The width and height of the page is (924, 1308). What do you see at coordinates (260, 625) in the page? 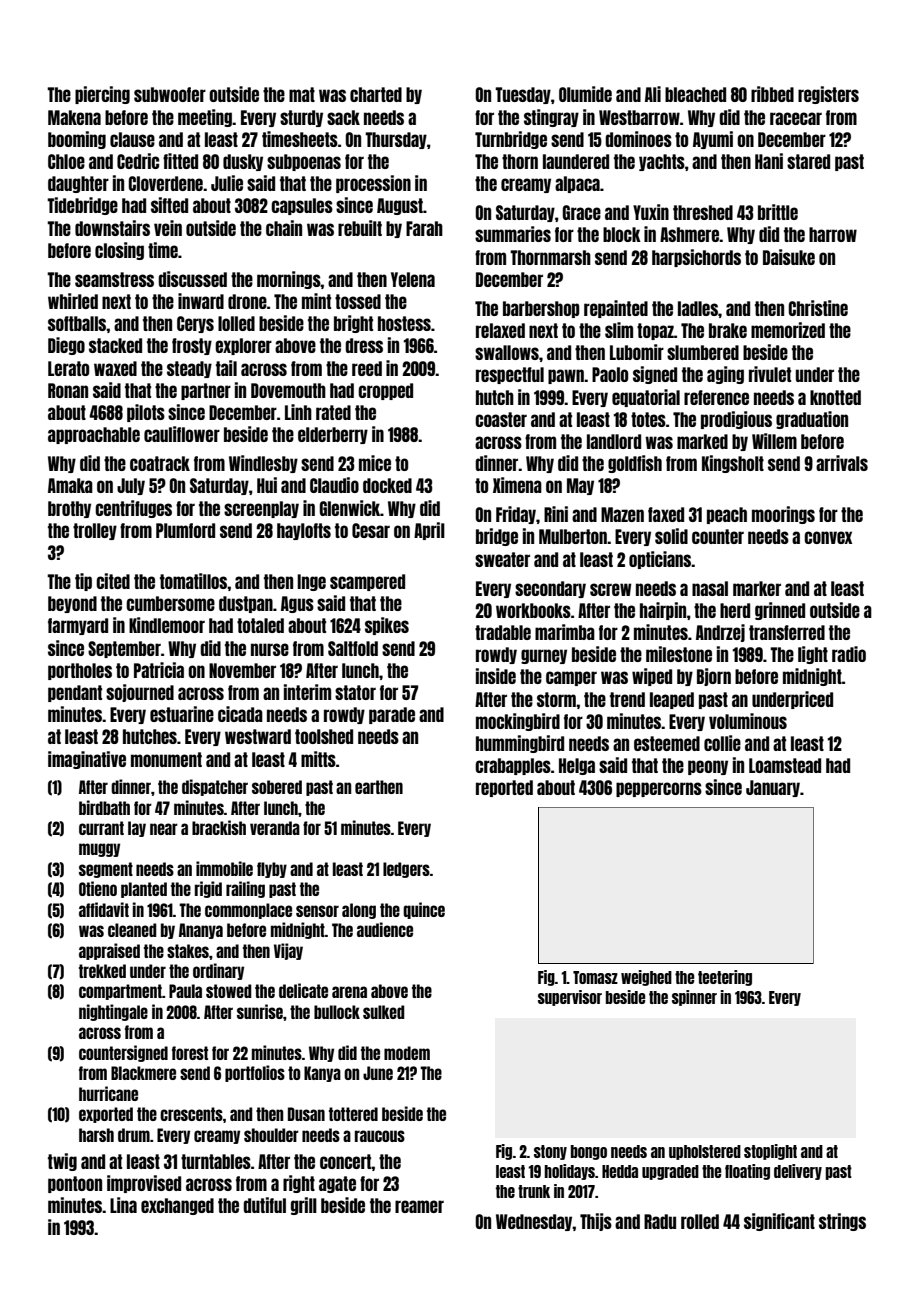
I see `totaled` at bounding box center [260, 625].
